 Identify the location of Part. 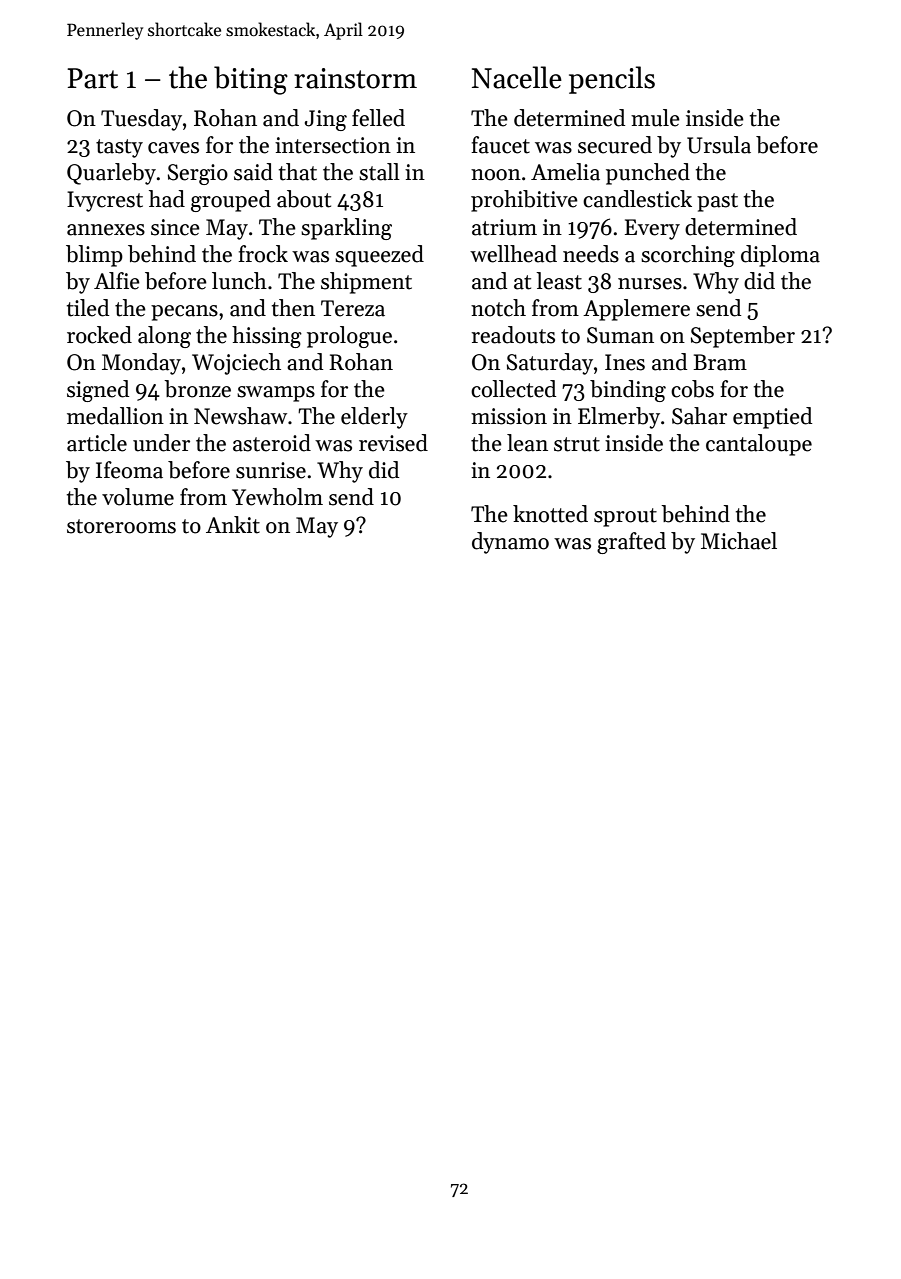
(92, 78).
